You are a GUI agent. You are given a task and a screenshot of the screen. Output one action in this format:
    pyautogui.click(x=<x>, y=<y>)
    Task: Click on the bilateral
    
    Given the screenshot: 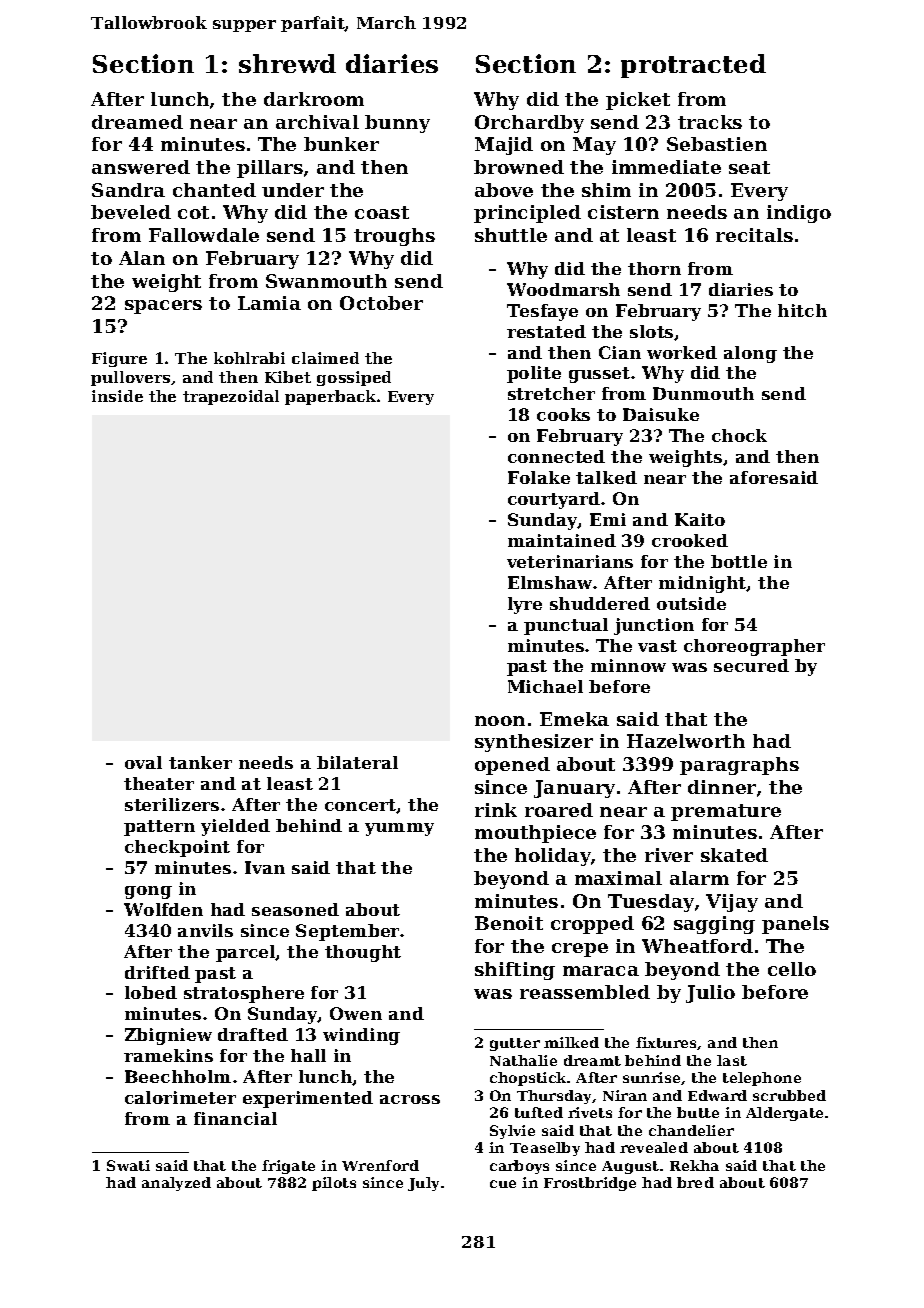 What is the action you would take?
    pyautogui.click(x=357, y=762)
